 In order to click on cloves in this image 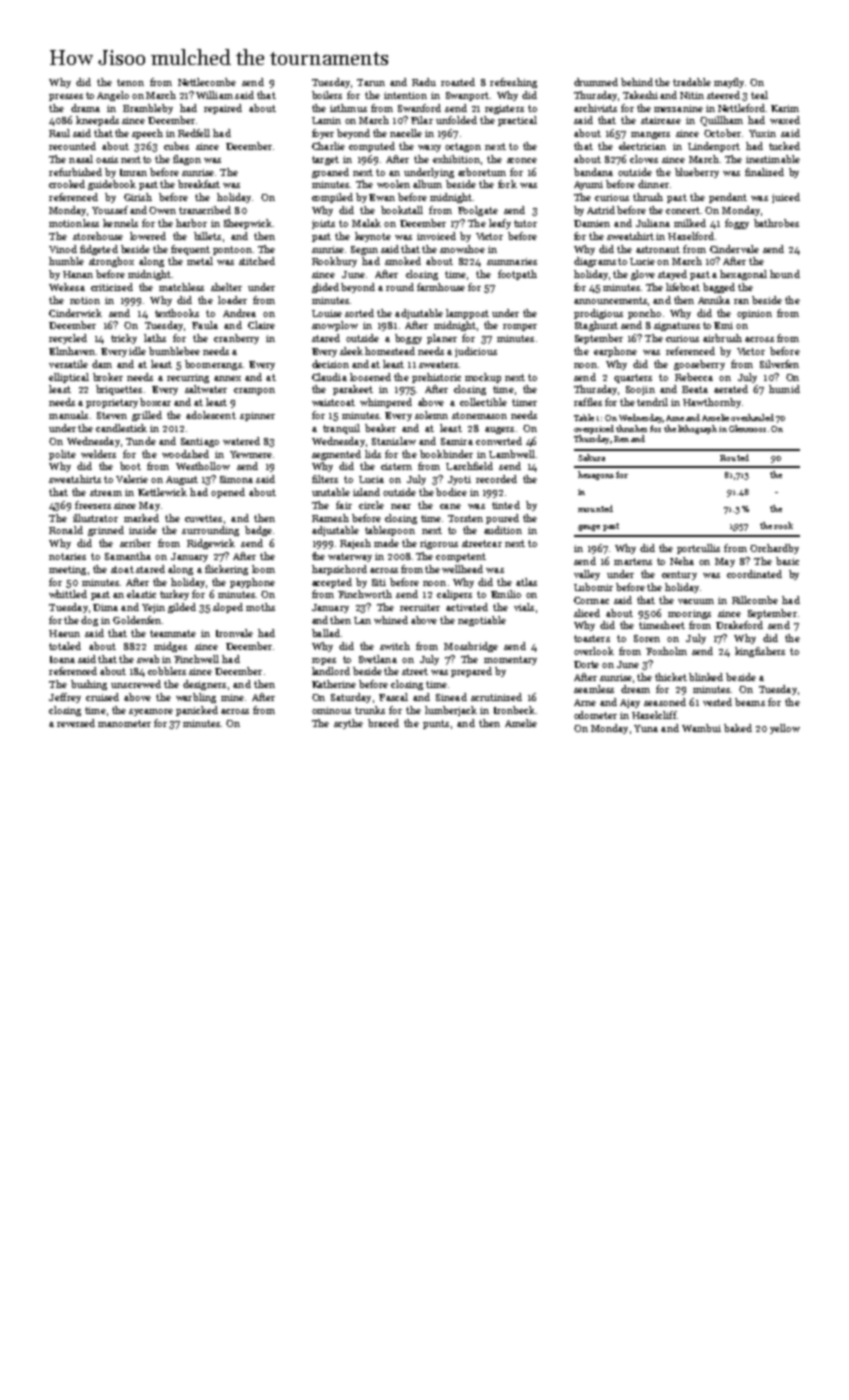, I will do `click(644, 159)`.
